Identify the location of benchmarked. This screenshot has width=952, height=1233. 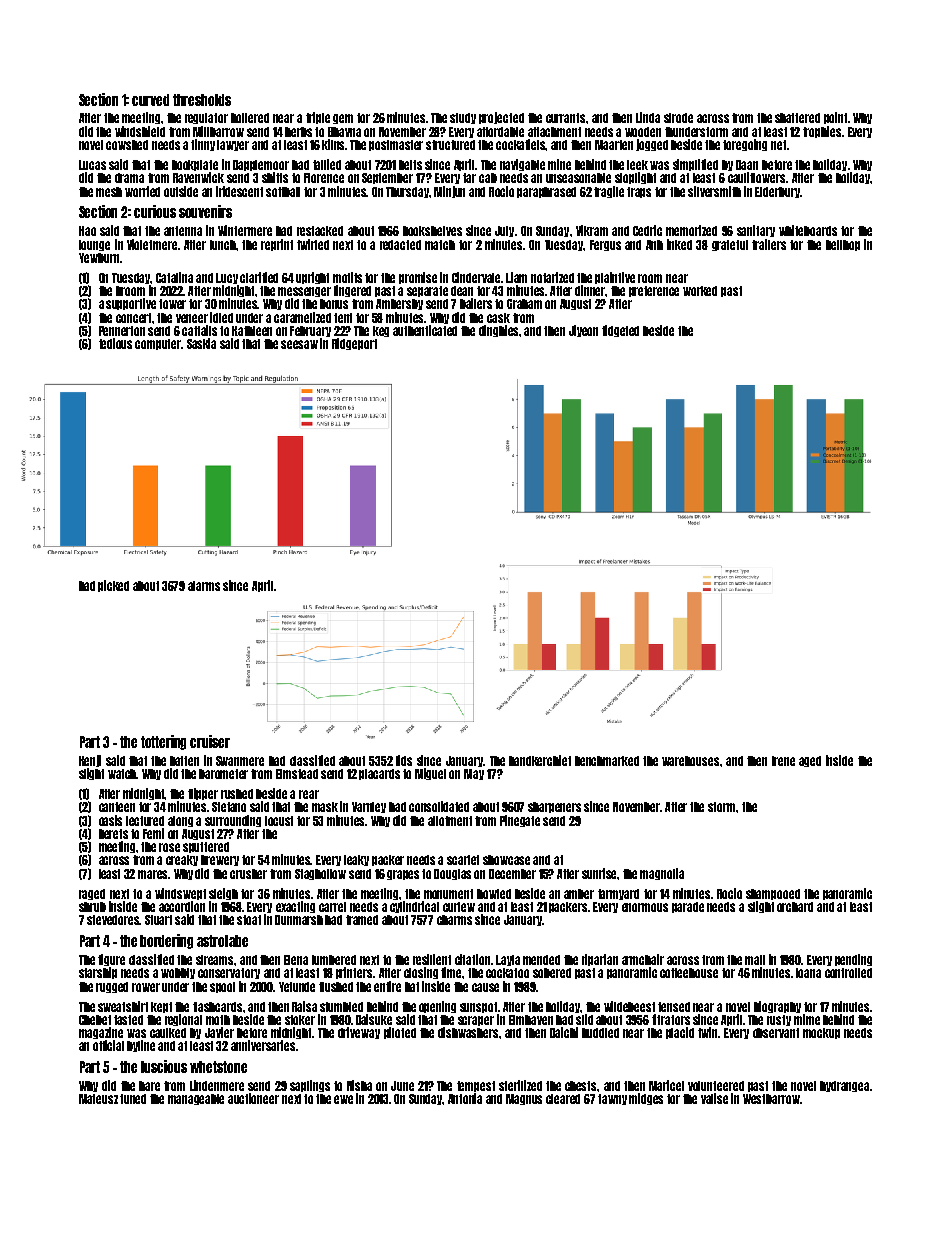
(607, 761).
